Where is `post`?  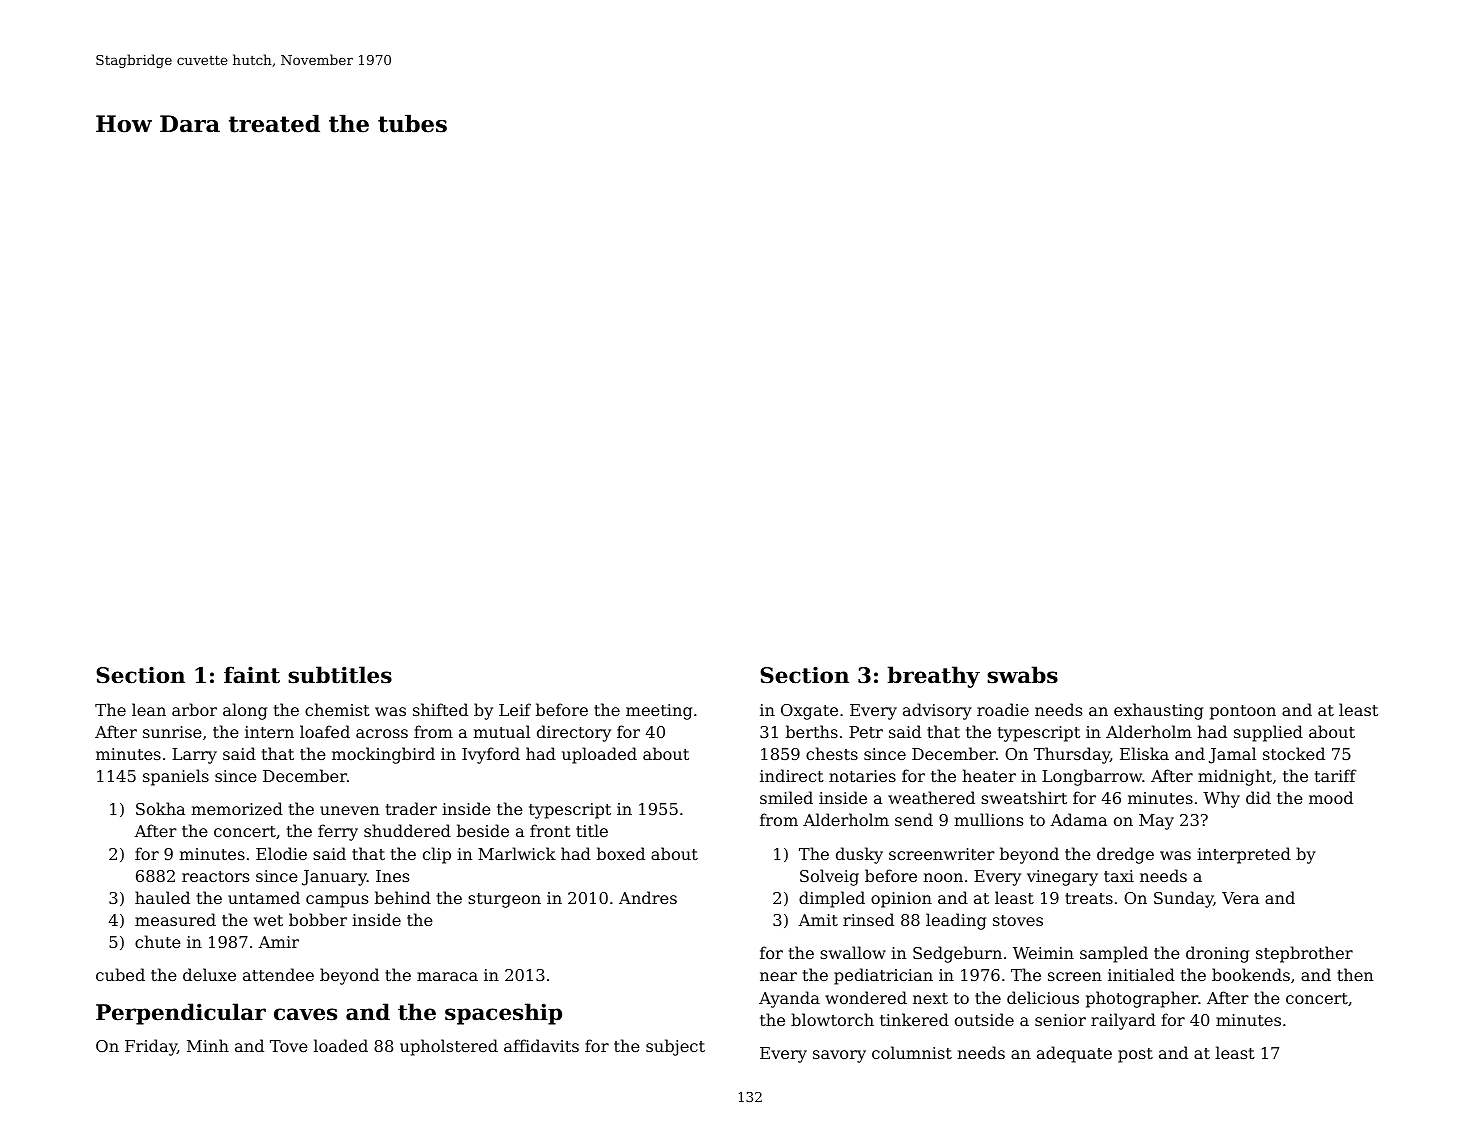
post is located at coordinates (1135, 1055).
